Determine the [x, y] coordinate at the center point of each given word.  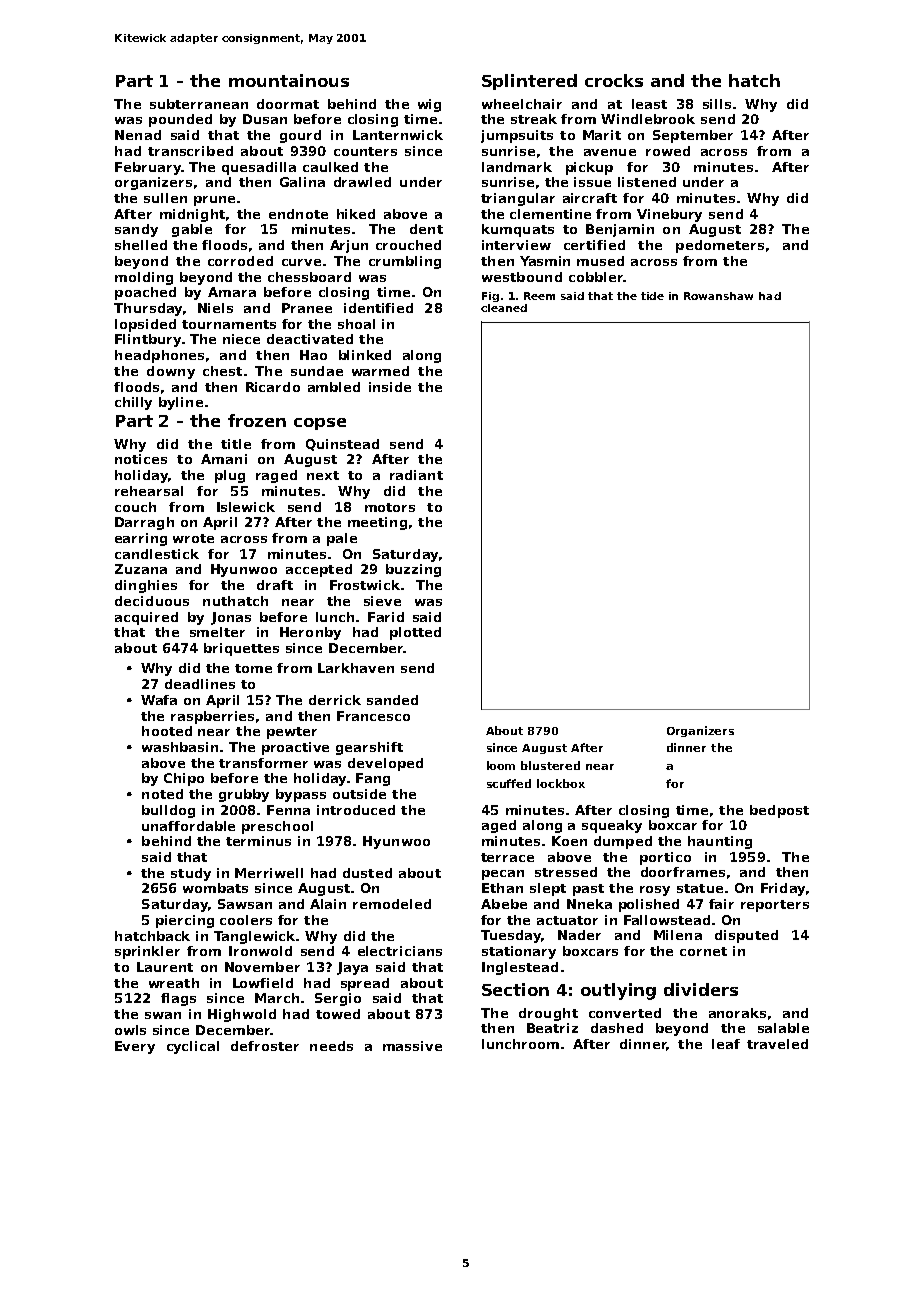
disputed [746, 936]
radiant [416, 475]
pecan [503, 875]
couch [135, 507]
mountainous [289, 80]
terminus [258, 841]
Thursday [148, 309]
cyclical [193, 1047]
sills [717, 104]
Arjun [349, 246]
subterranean [199, 104]
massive [412, 1046]
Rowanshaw [718, 296]
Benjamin [620, 230]
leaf [726, 1044]
